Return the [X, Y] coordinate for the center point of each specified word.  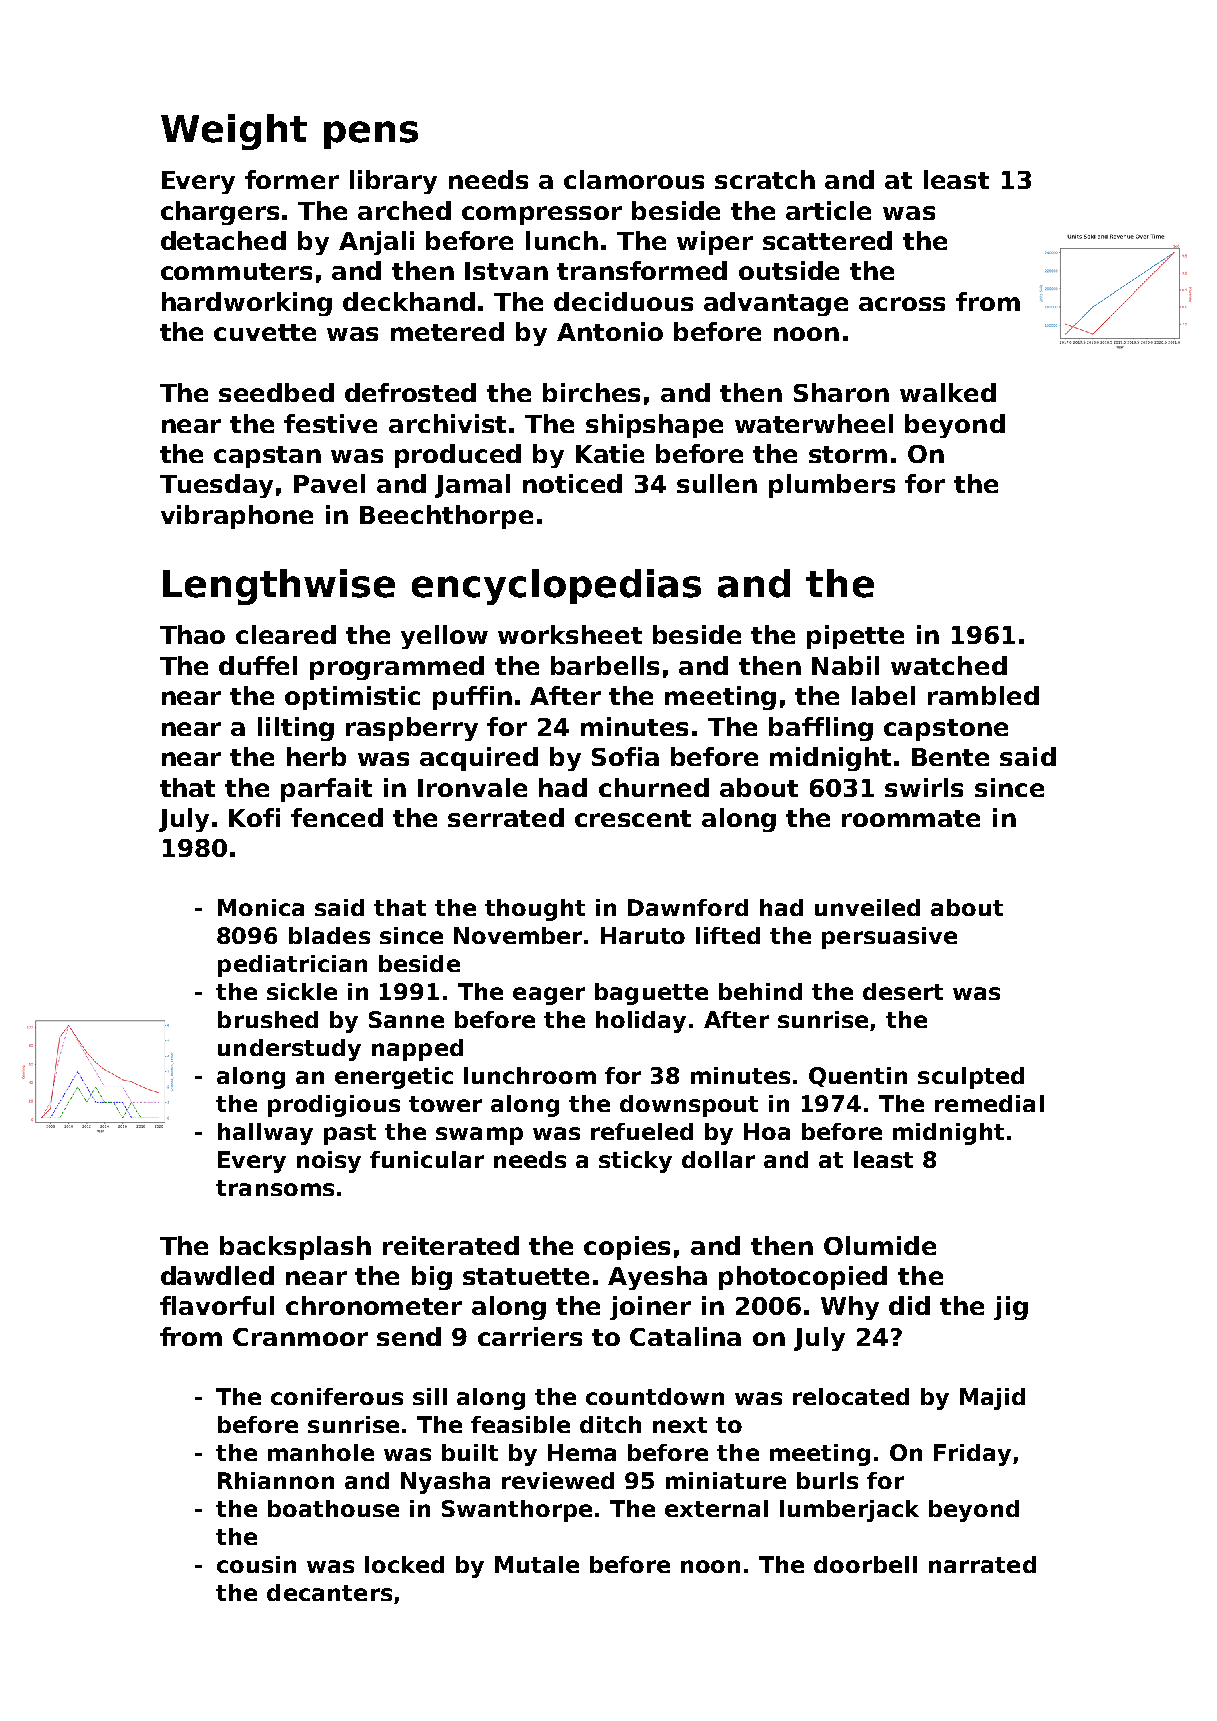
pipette [855, 637]
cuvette [265, 332]
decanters [329, 1592]
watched [949, 665]
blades [329, 935]
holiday [641, 1022]
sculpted [971, 1078]
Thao [192, 634]
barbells [605, 665]
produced [458, 456]
